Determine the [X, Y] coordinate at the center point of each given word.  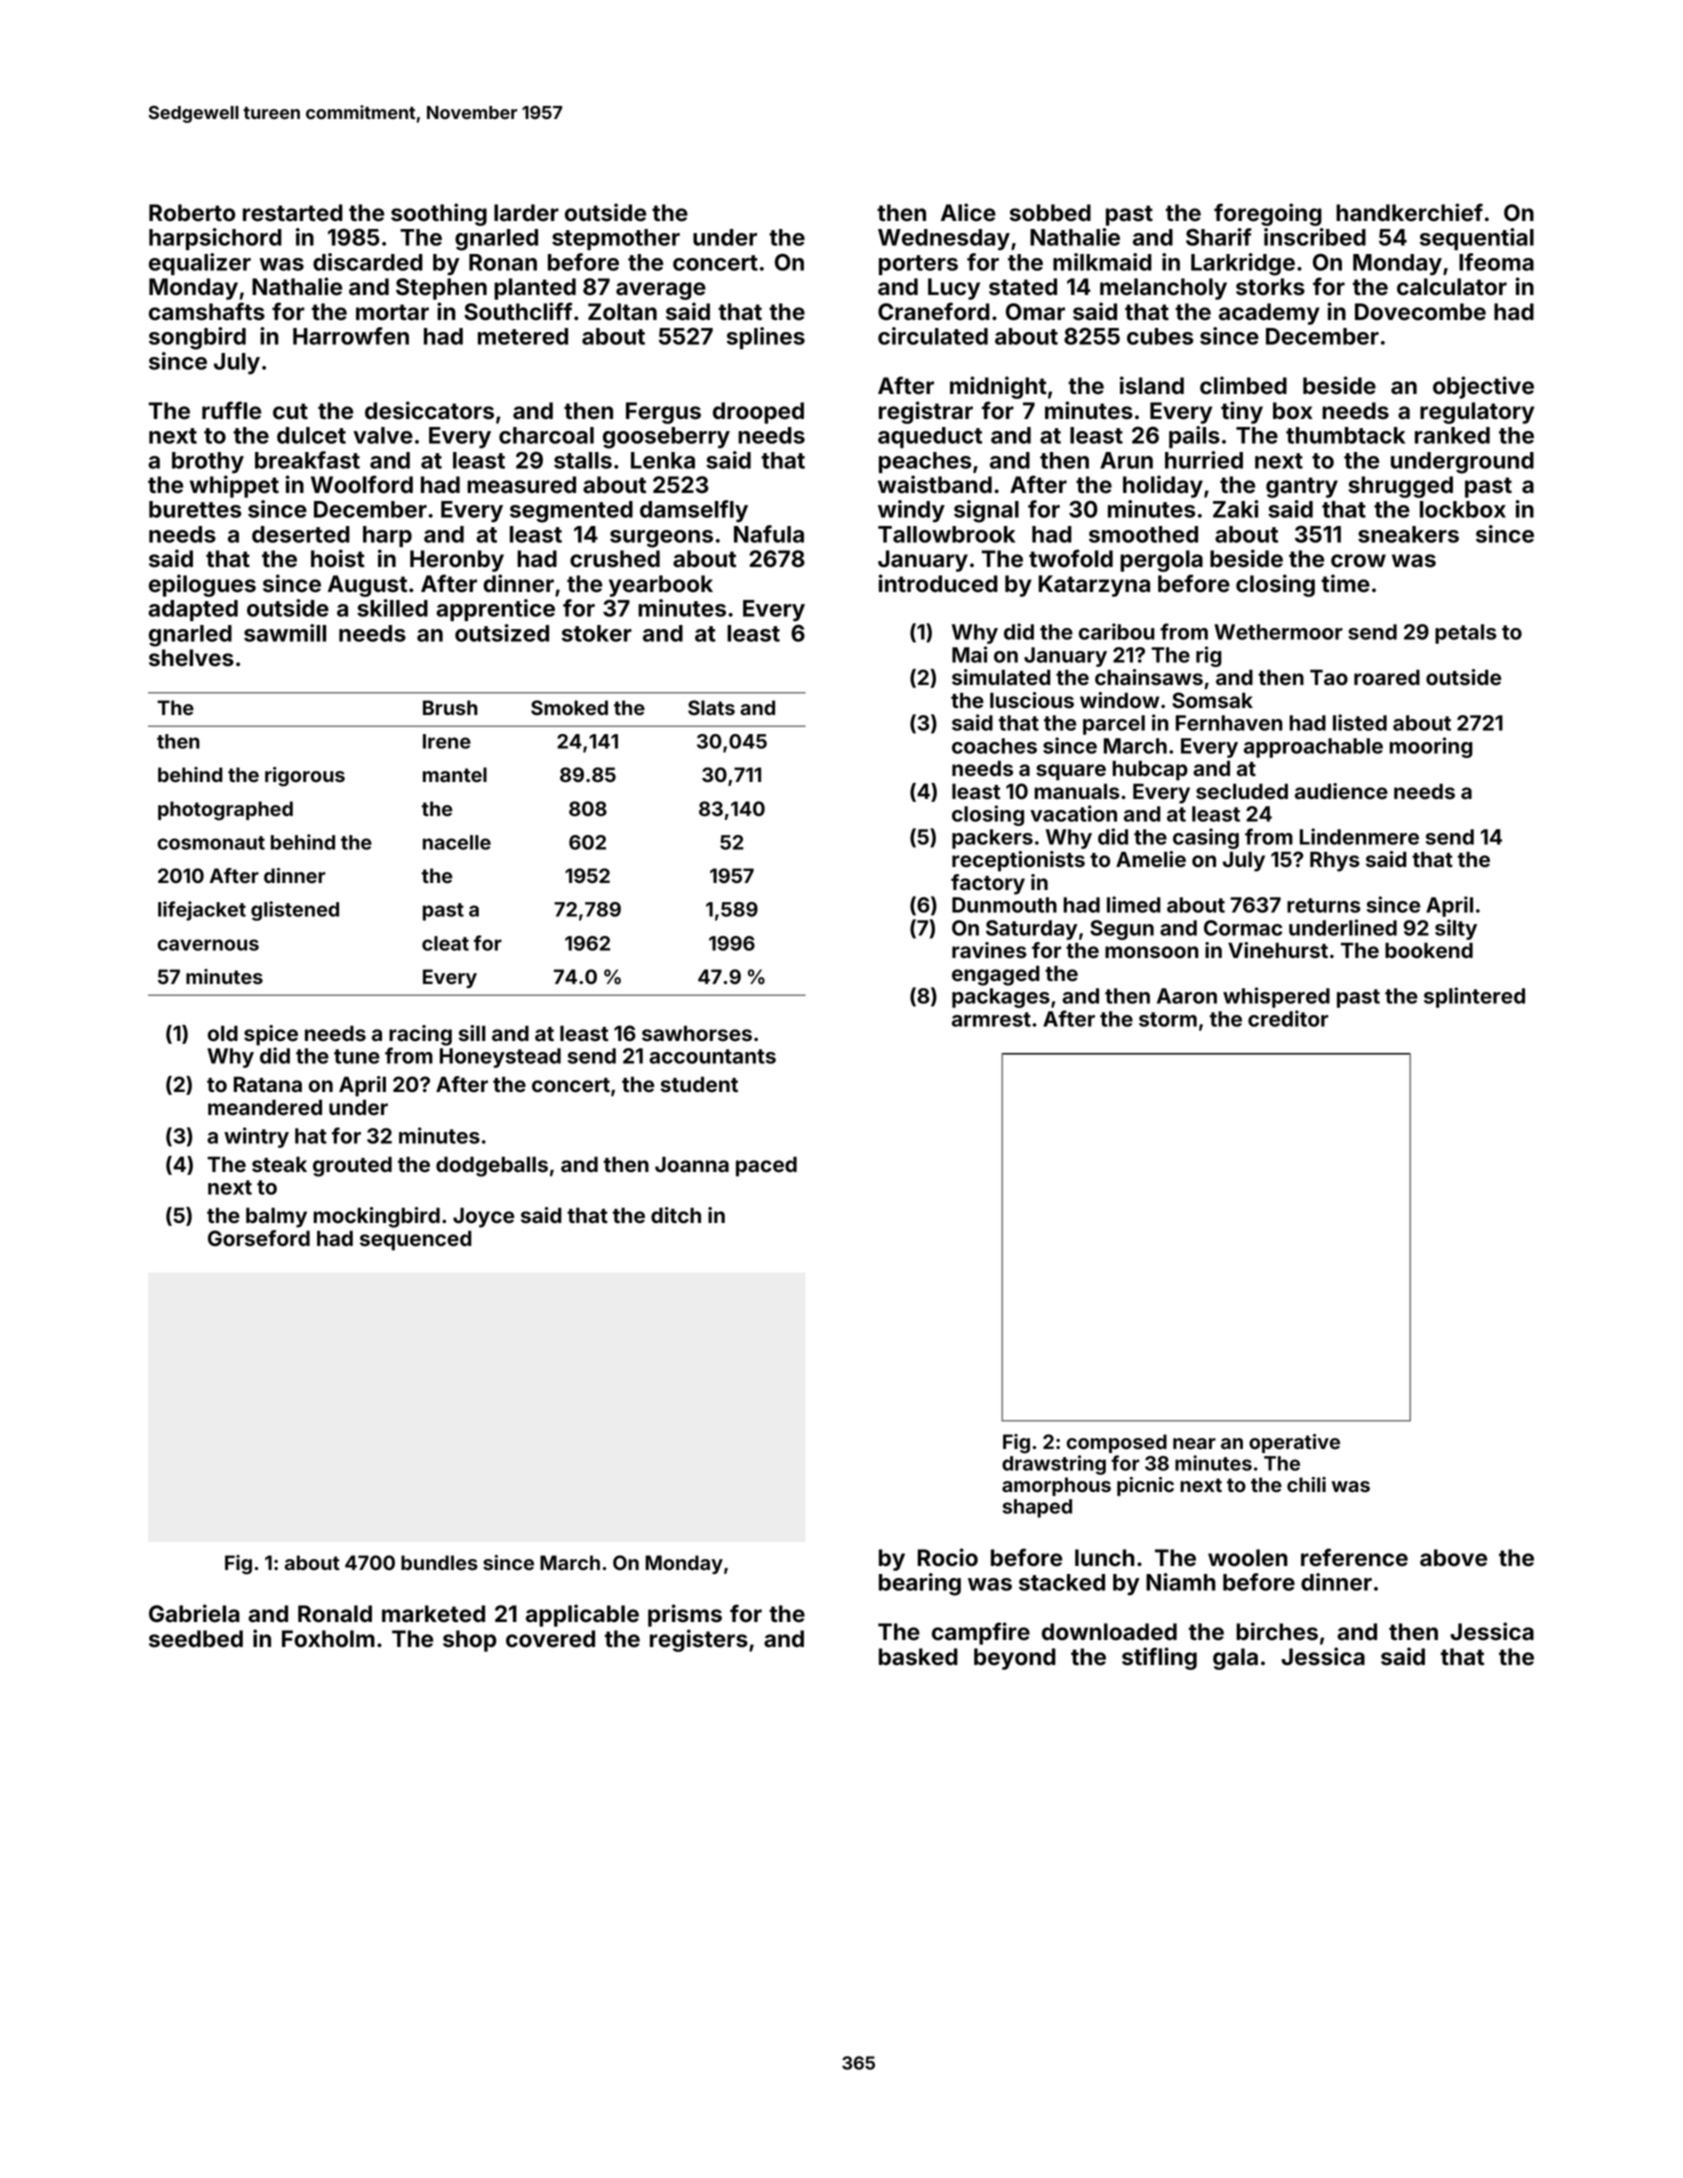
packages [1001, 998]
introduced [938, 583]
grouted [352, 1167]
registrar [926, 412]
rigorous [305, 777]
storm [1168, 1019]
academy [1269, 314]
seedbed [196, 1639]
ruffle [231, 410]
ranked [1452, 435]
